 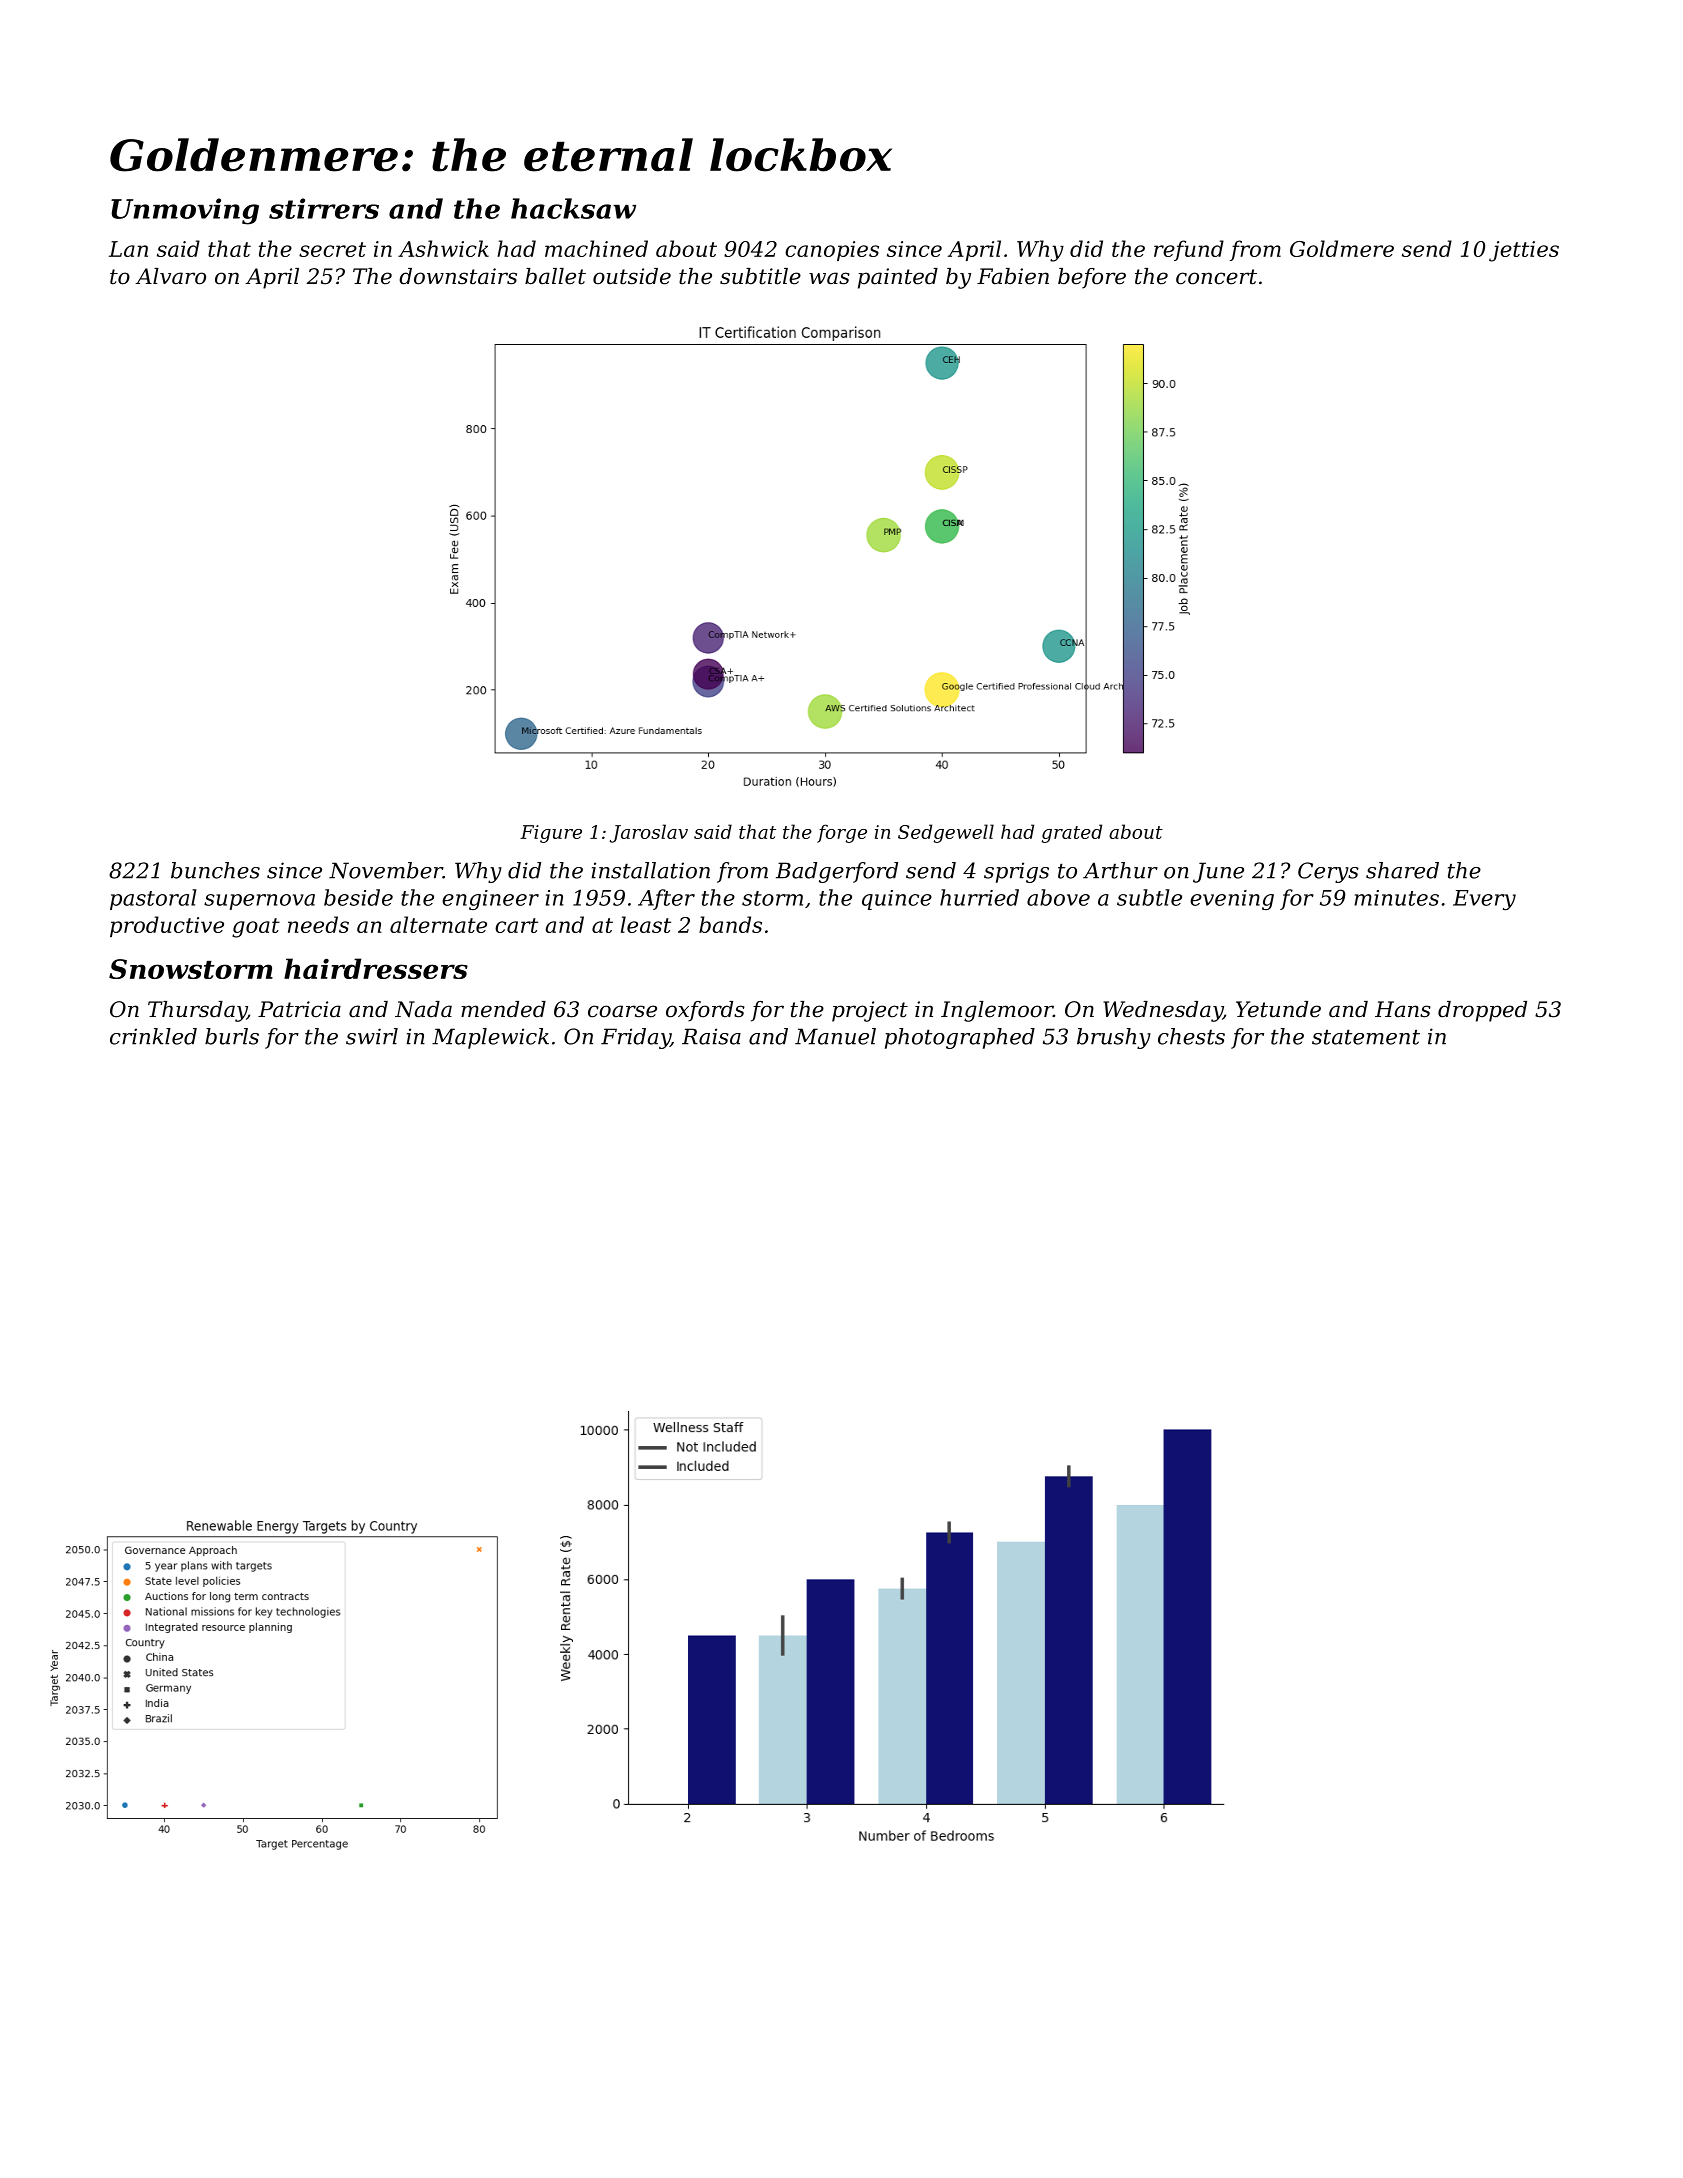 What do you see at coordinates (458, 276) in the page?
I see `downstairs` at bounding box center [458, 276].
